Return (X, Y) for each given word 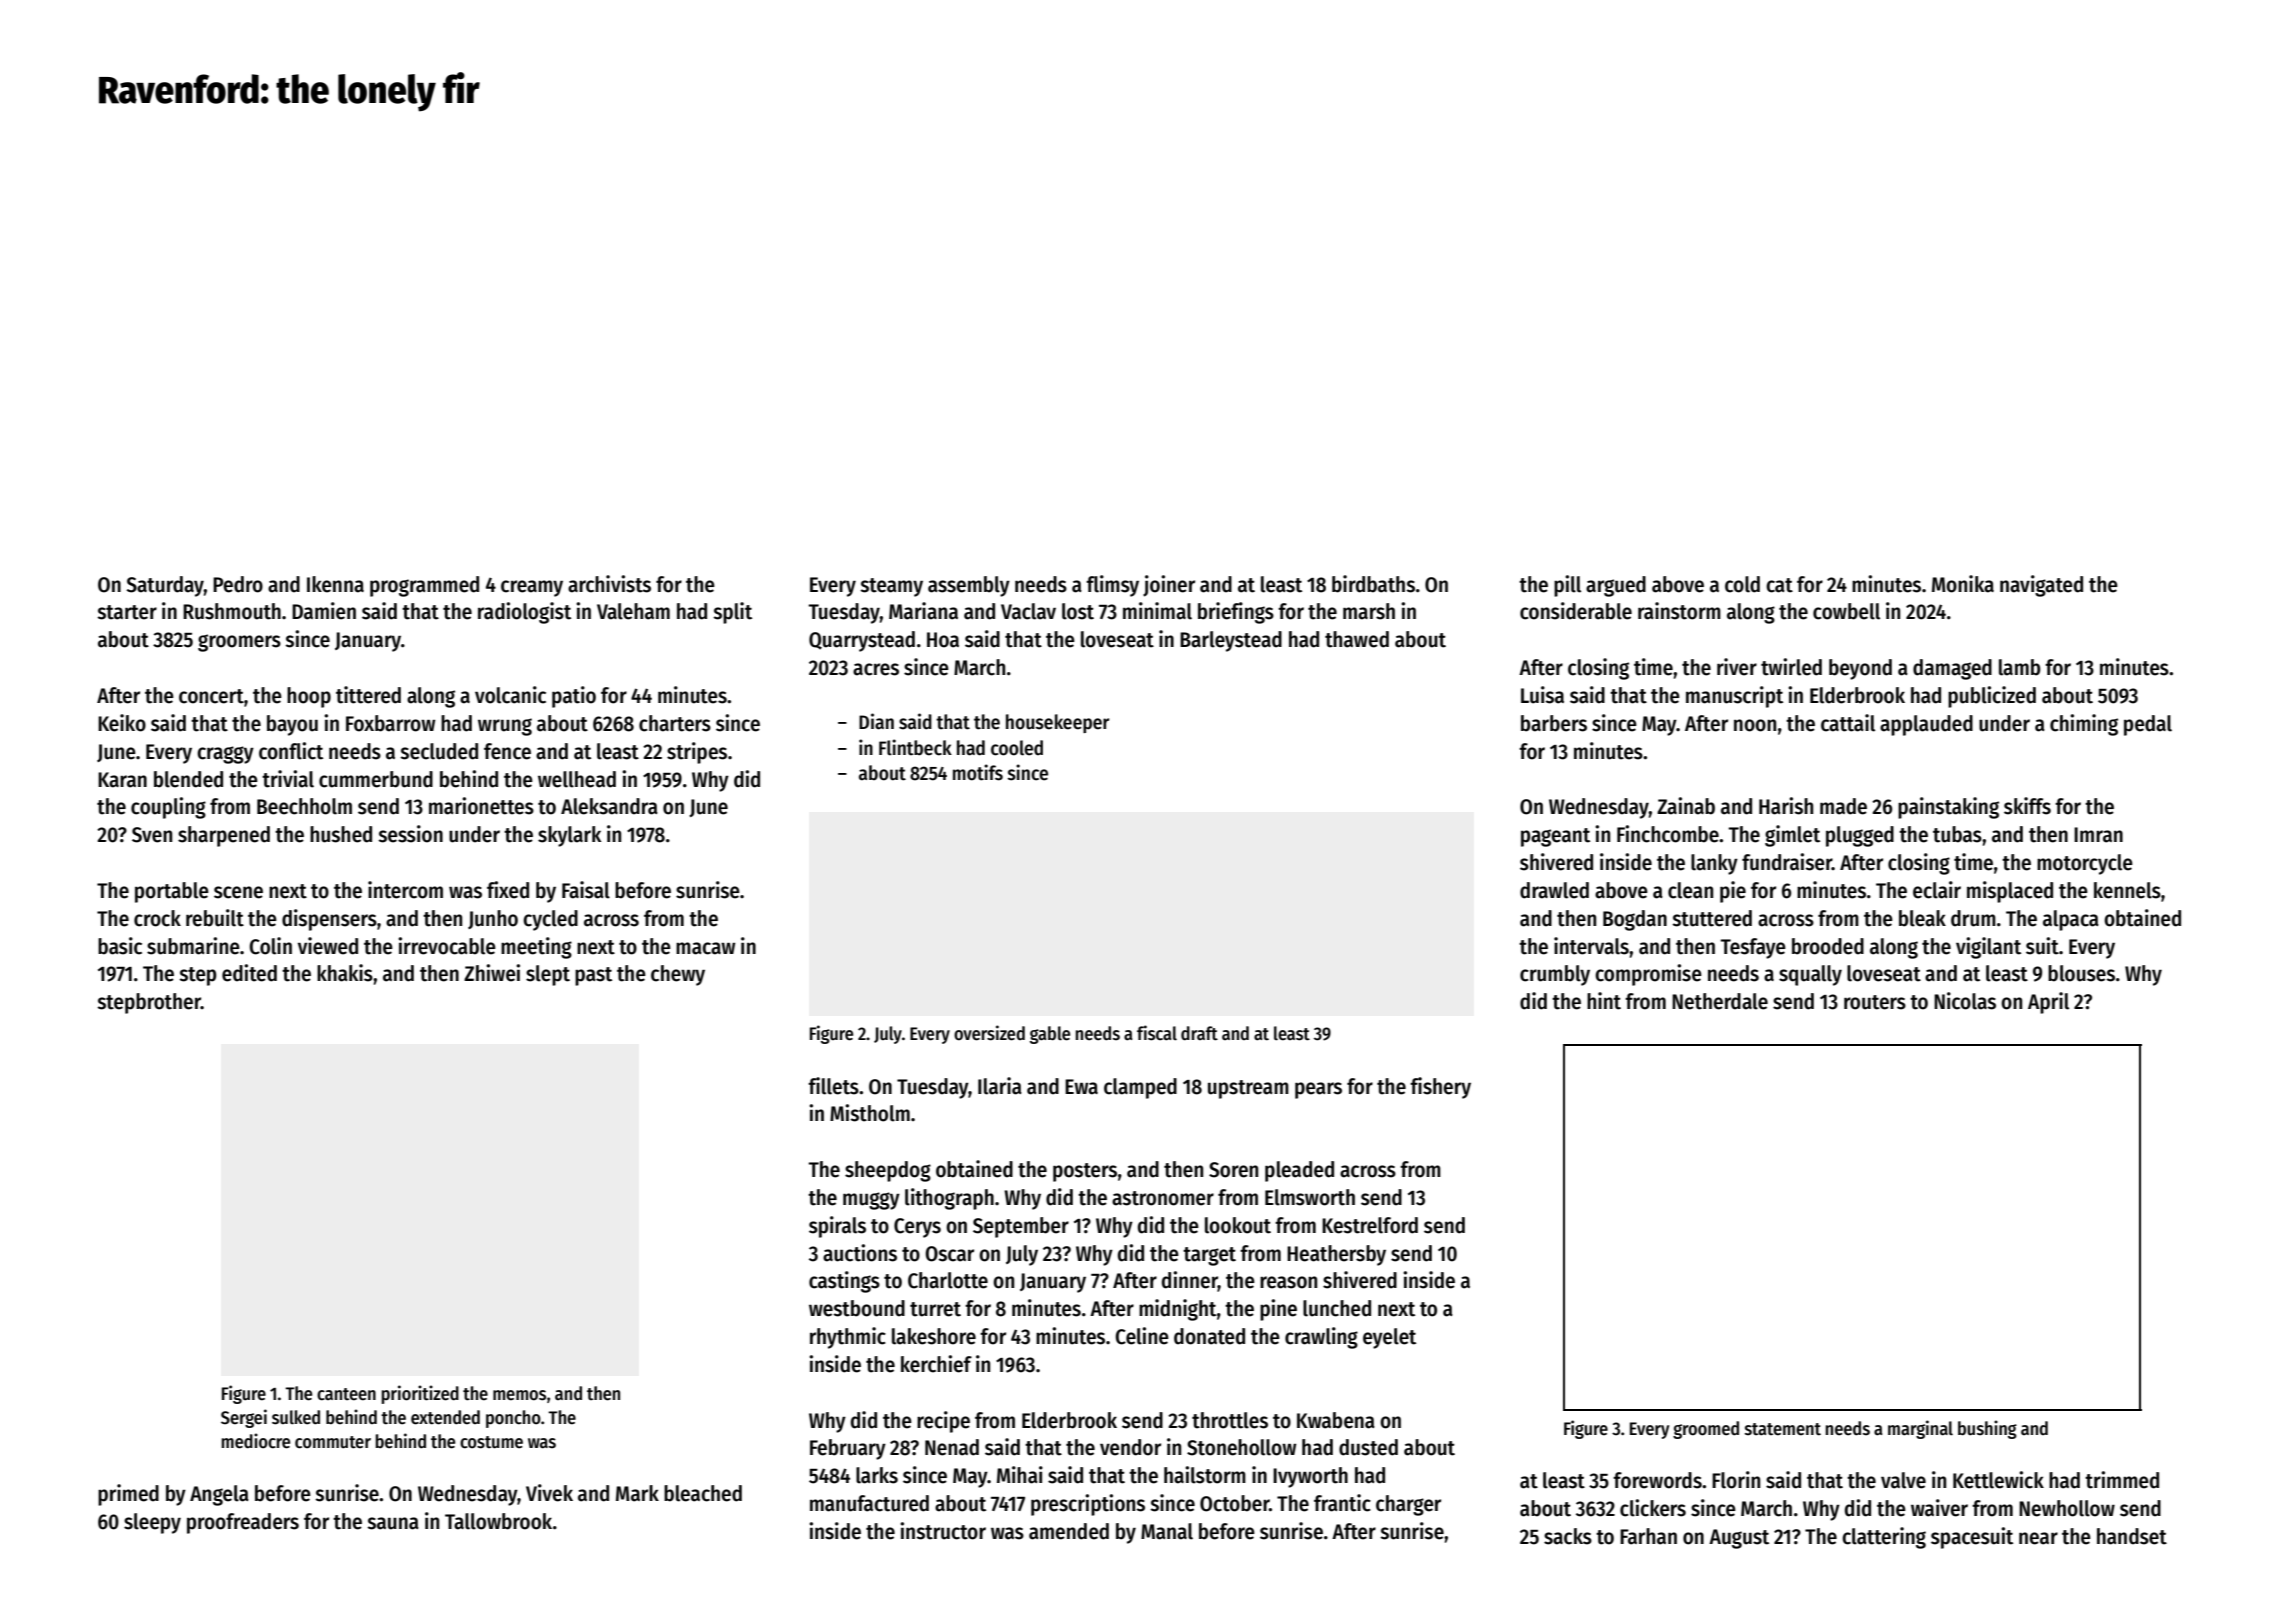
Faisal (586, 890)
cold (1742, 584)
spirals (837, 1227)
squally (1810, 975)
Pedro (238, 584)
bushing (1987, 1429)
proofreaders (243, 1523)
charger (1408, 1505)
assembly (969, 586)
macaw (705, 948)
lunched (1337, 1308)
